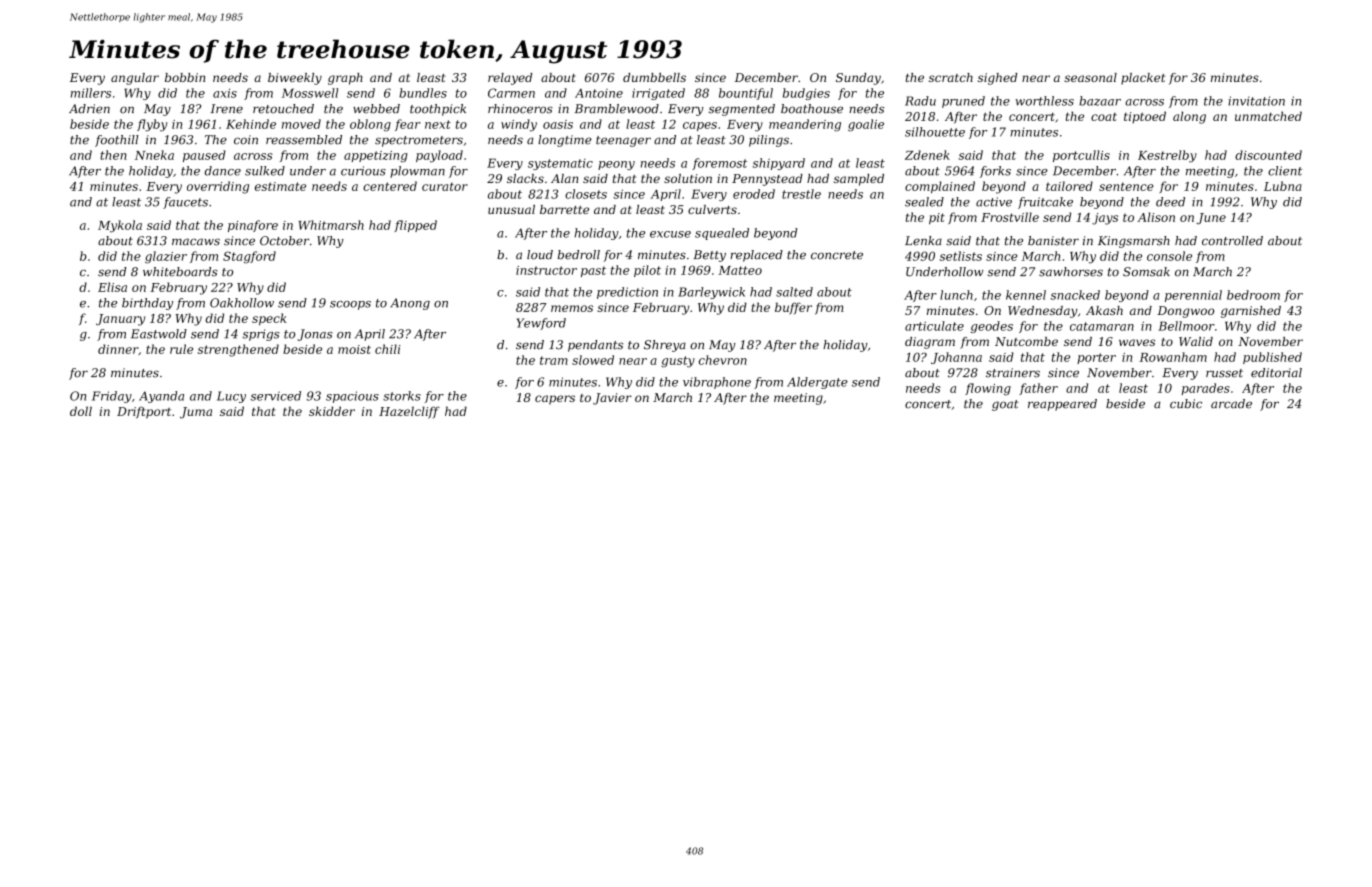  Describe the element at coordinates (510, 79) in the screenshot. I see `relayed` at that location.
